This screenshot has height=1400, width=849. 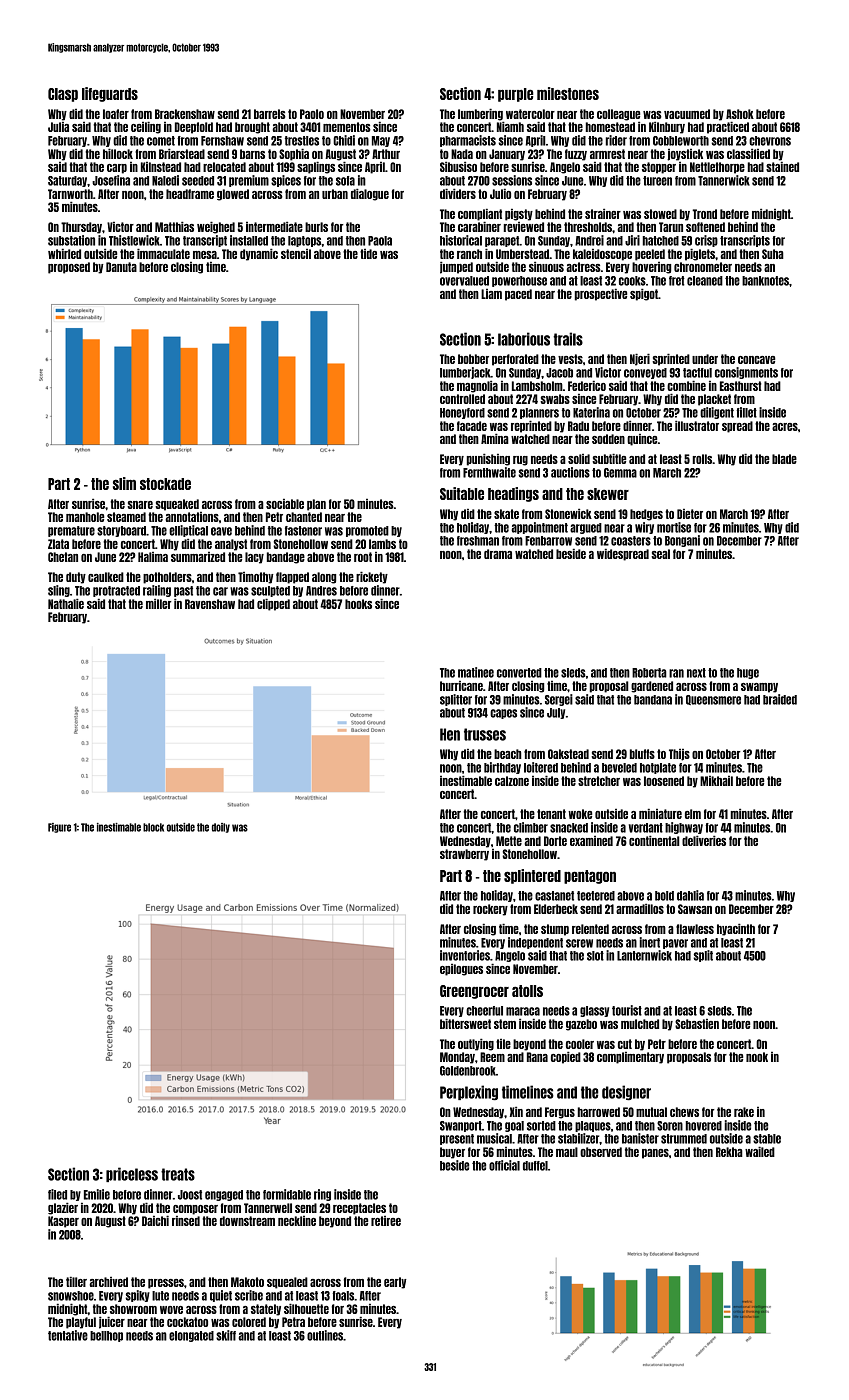 What do you see at coordinates (649, 673) in the screenshot?
I see `Roberta` at bounding box center [649, 673].
